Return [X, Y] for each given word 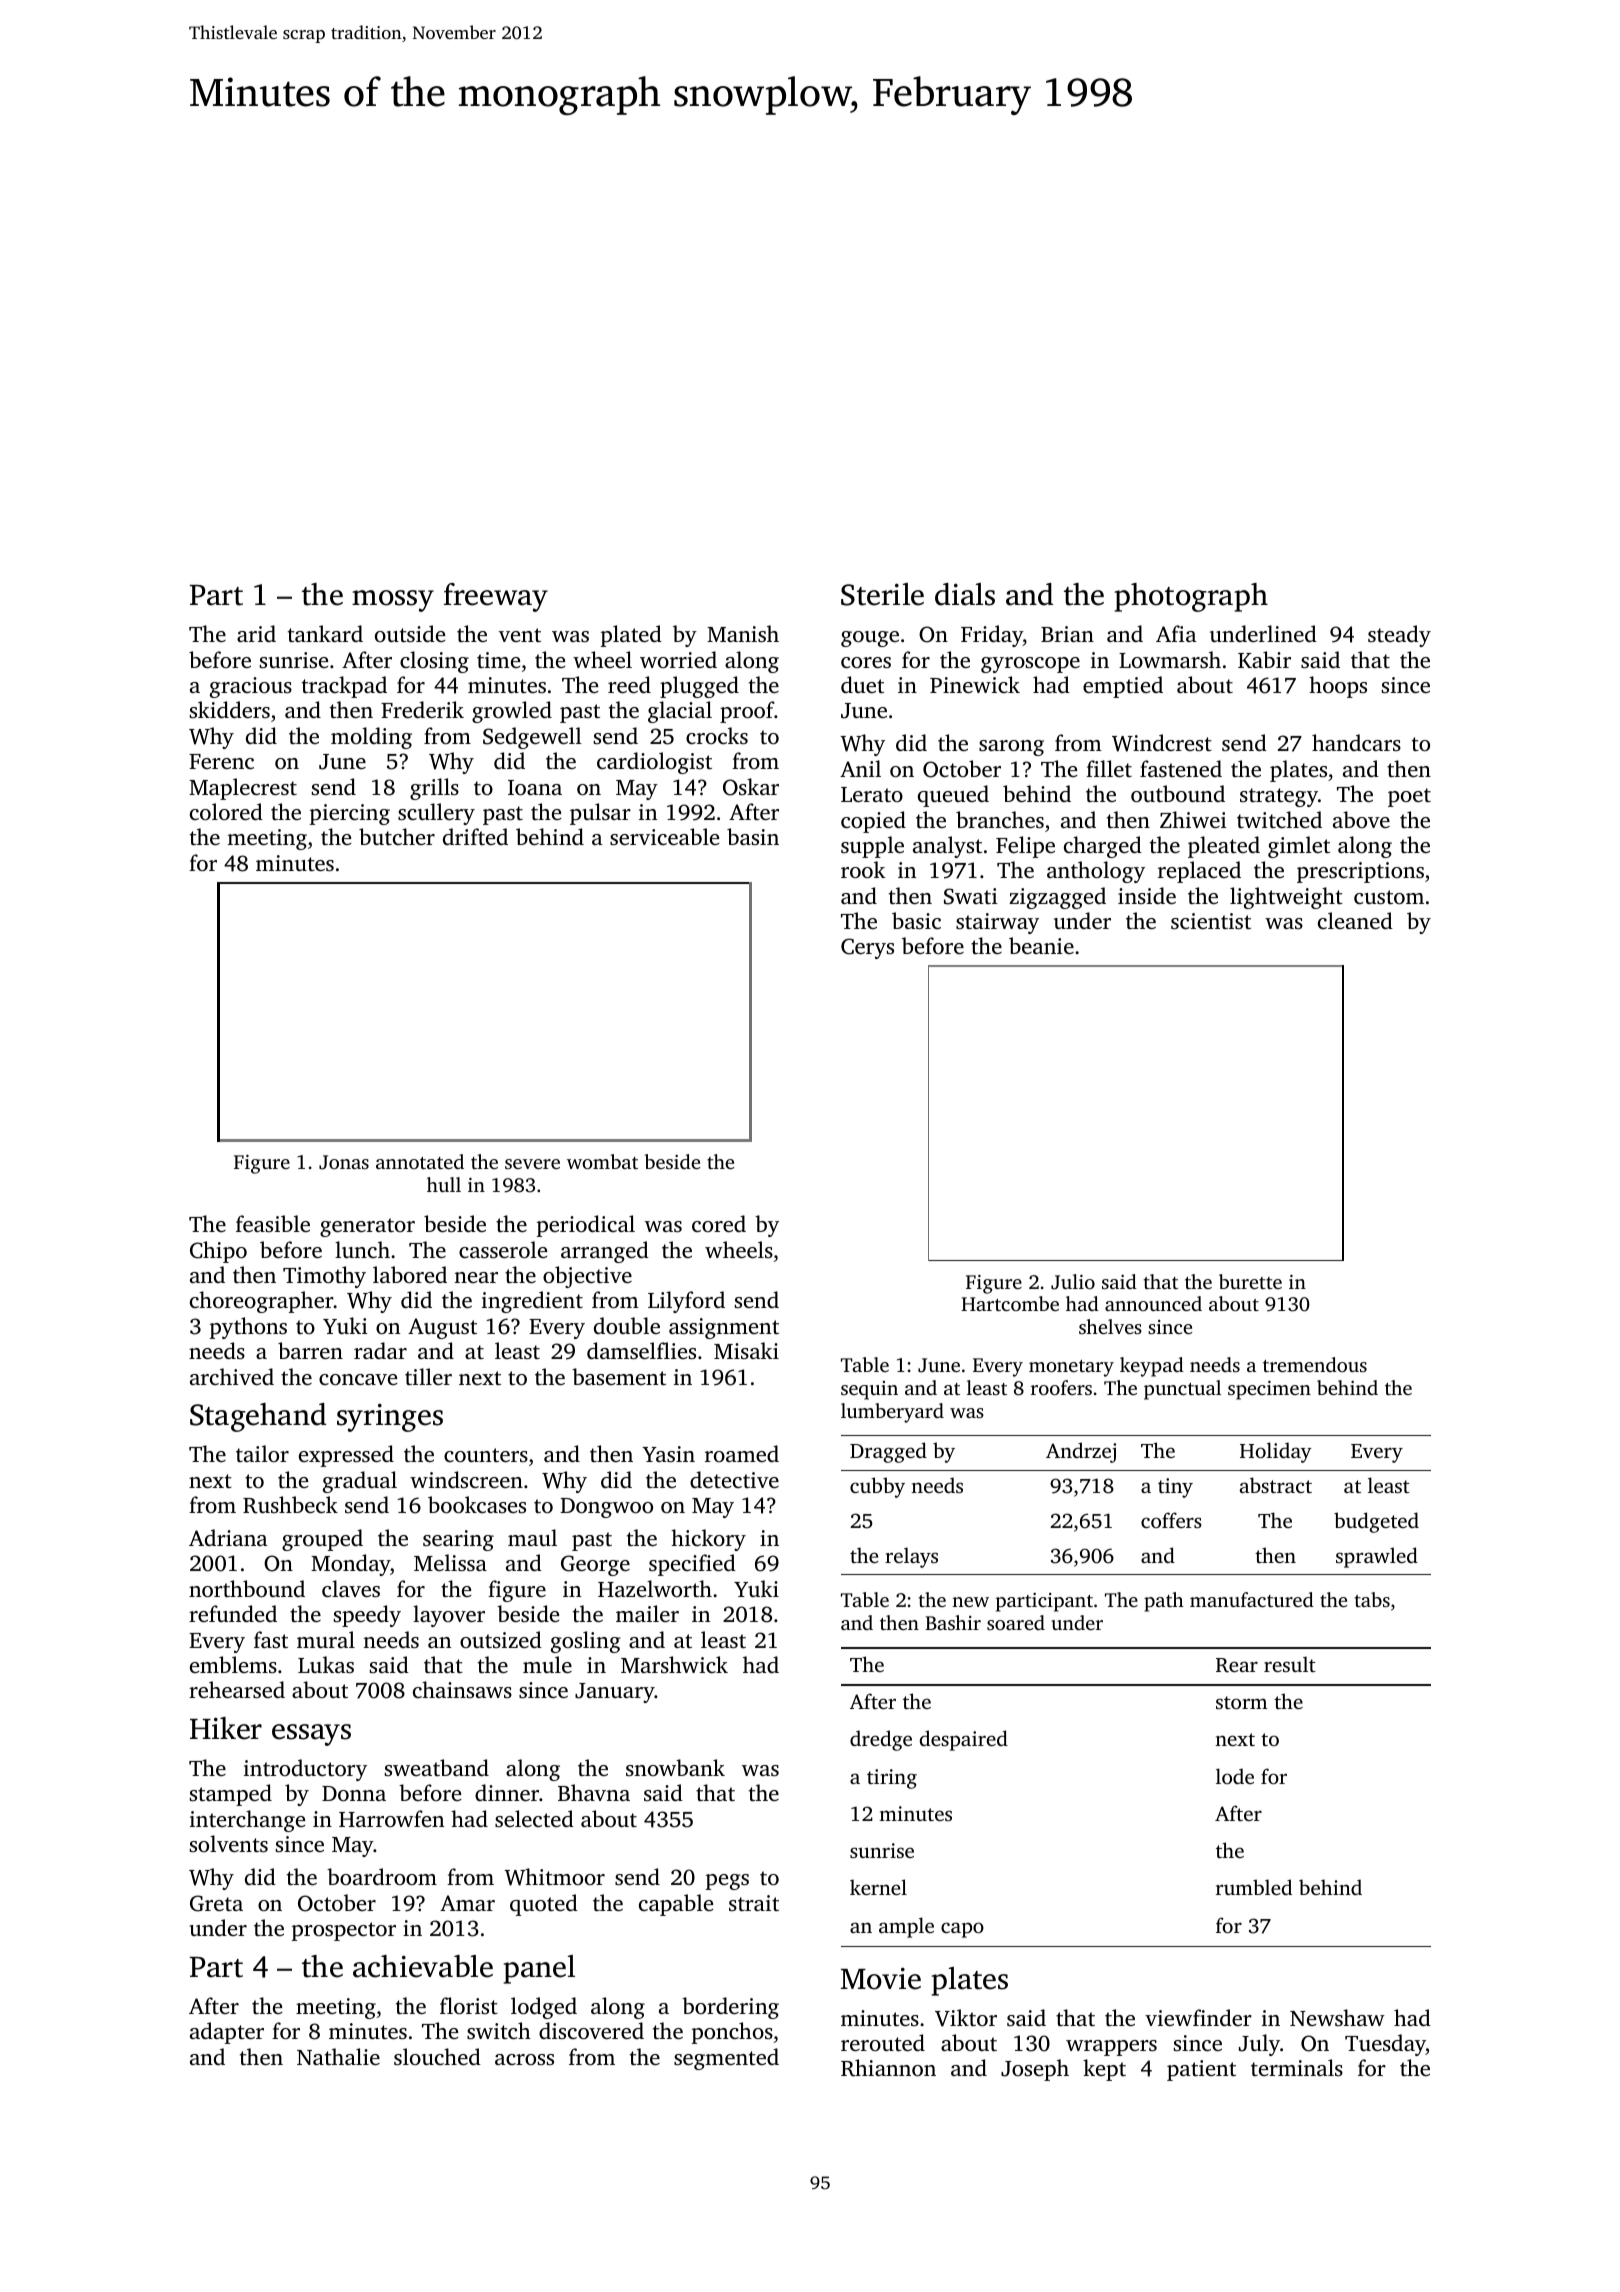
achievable [423, 1966]
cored [719, 1223]
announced [1153, 1303]
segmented [726, 2059]
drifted [475, 836]
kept [1104, 2070]
